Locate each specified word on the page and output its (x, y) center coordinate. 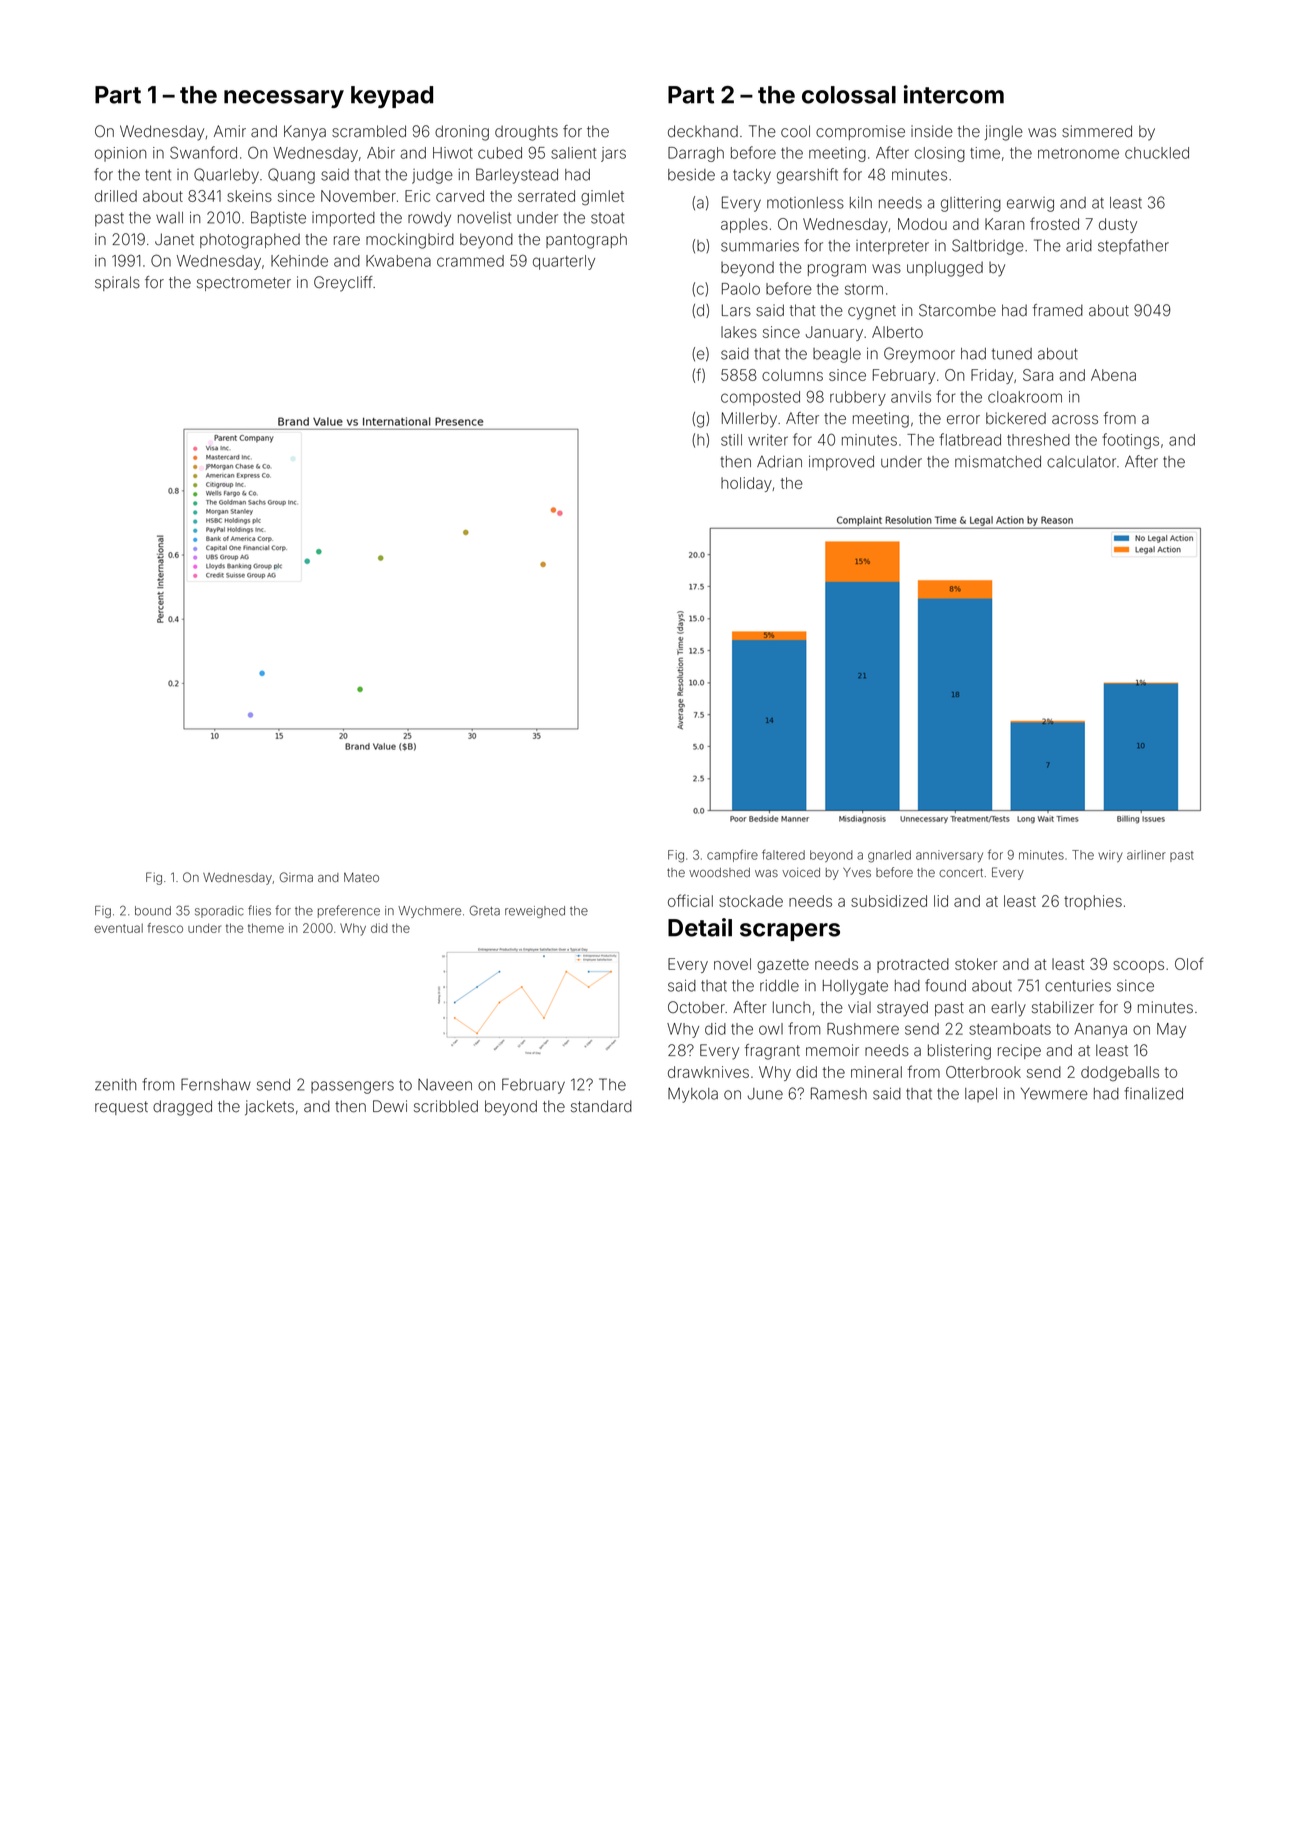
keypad (392, 97)
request (121, 1108)
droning (462, 133)
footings (1130, 441)
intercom (954, 94)
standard (601, 1106)
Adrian (779, 461)
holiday (746, 484)
